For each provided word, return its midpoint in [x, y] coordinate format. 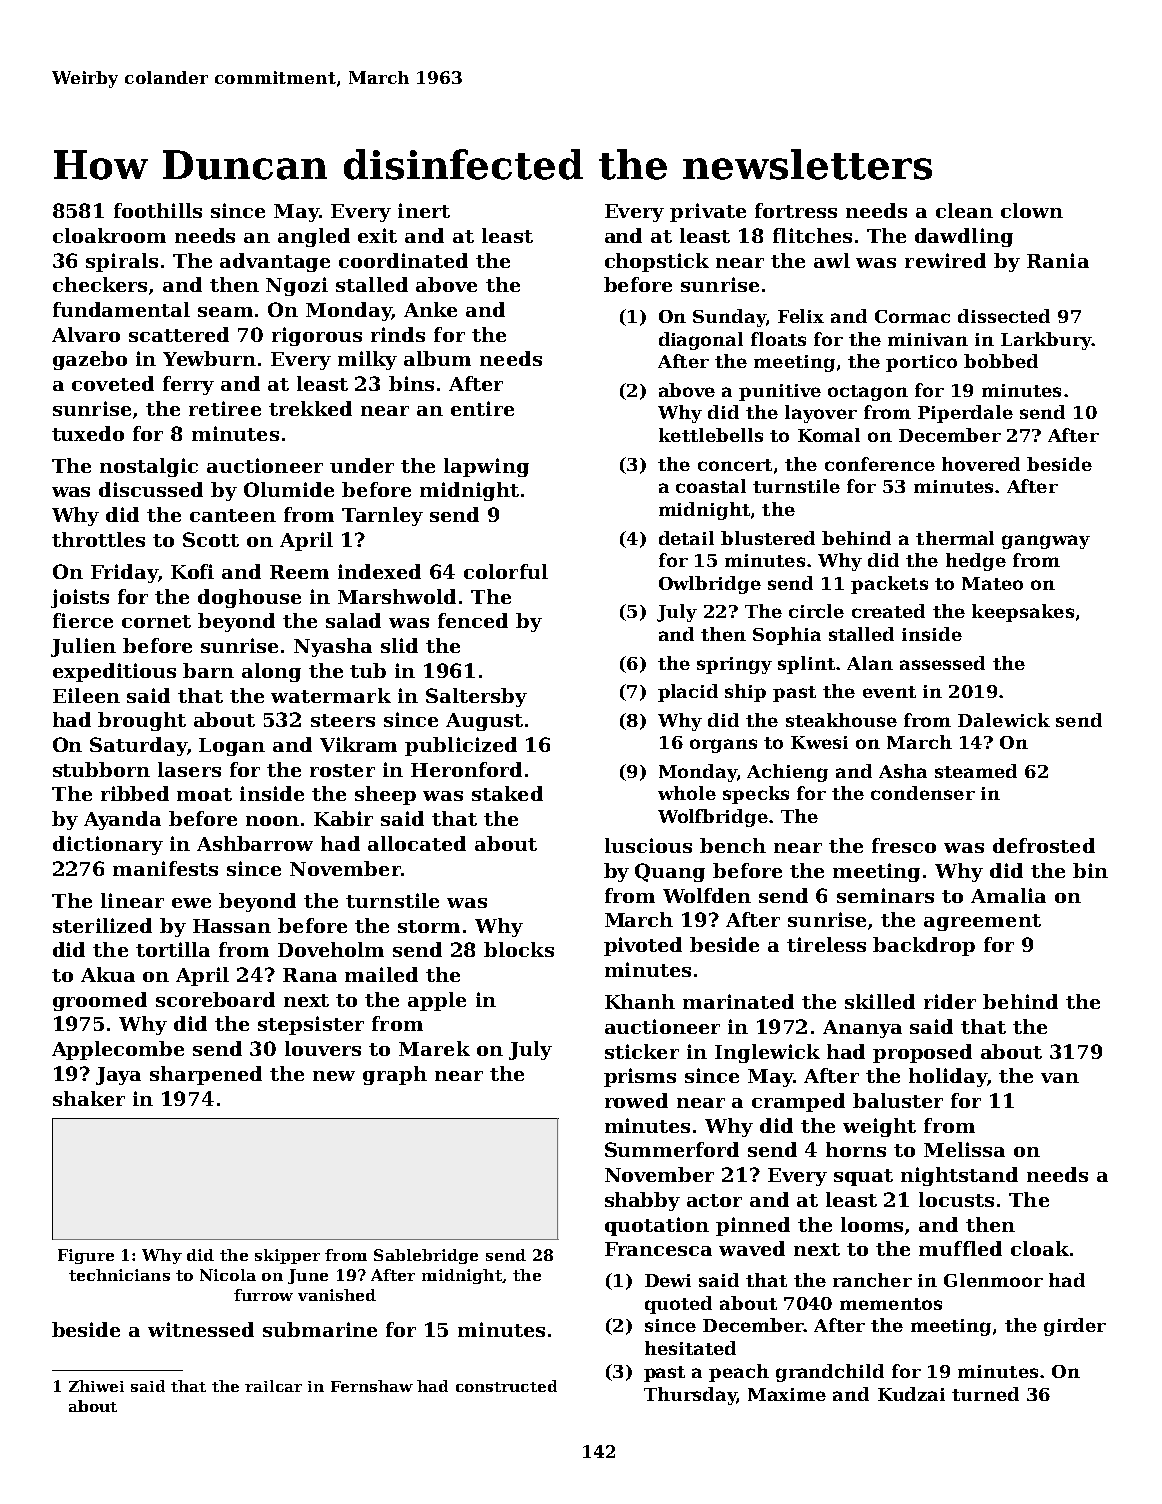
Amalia [1008, 895]
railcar [273, 1386]
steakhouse [841, 720]
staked [507, 793]
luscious [648, 845]
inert [424, 210]
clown [1032, 210]
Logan [232, 747]
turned [985, 1394]
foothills [158, 210]
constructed [506, 1386]
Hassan [232, 926]
